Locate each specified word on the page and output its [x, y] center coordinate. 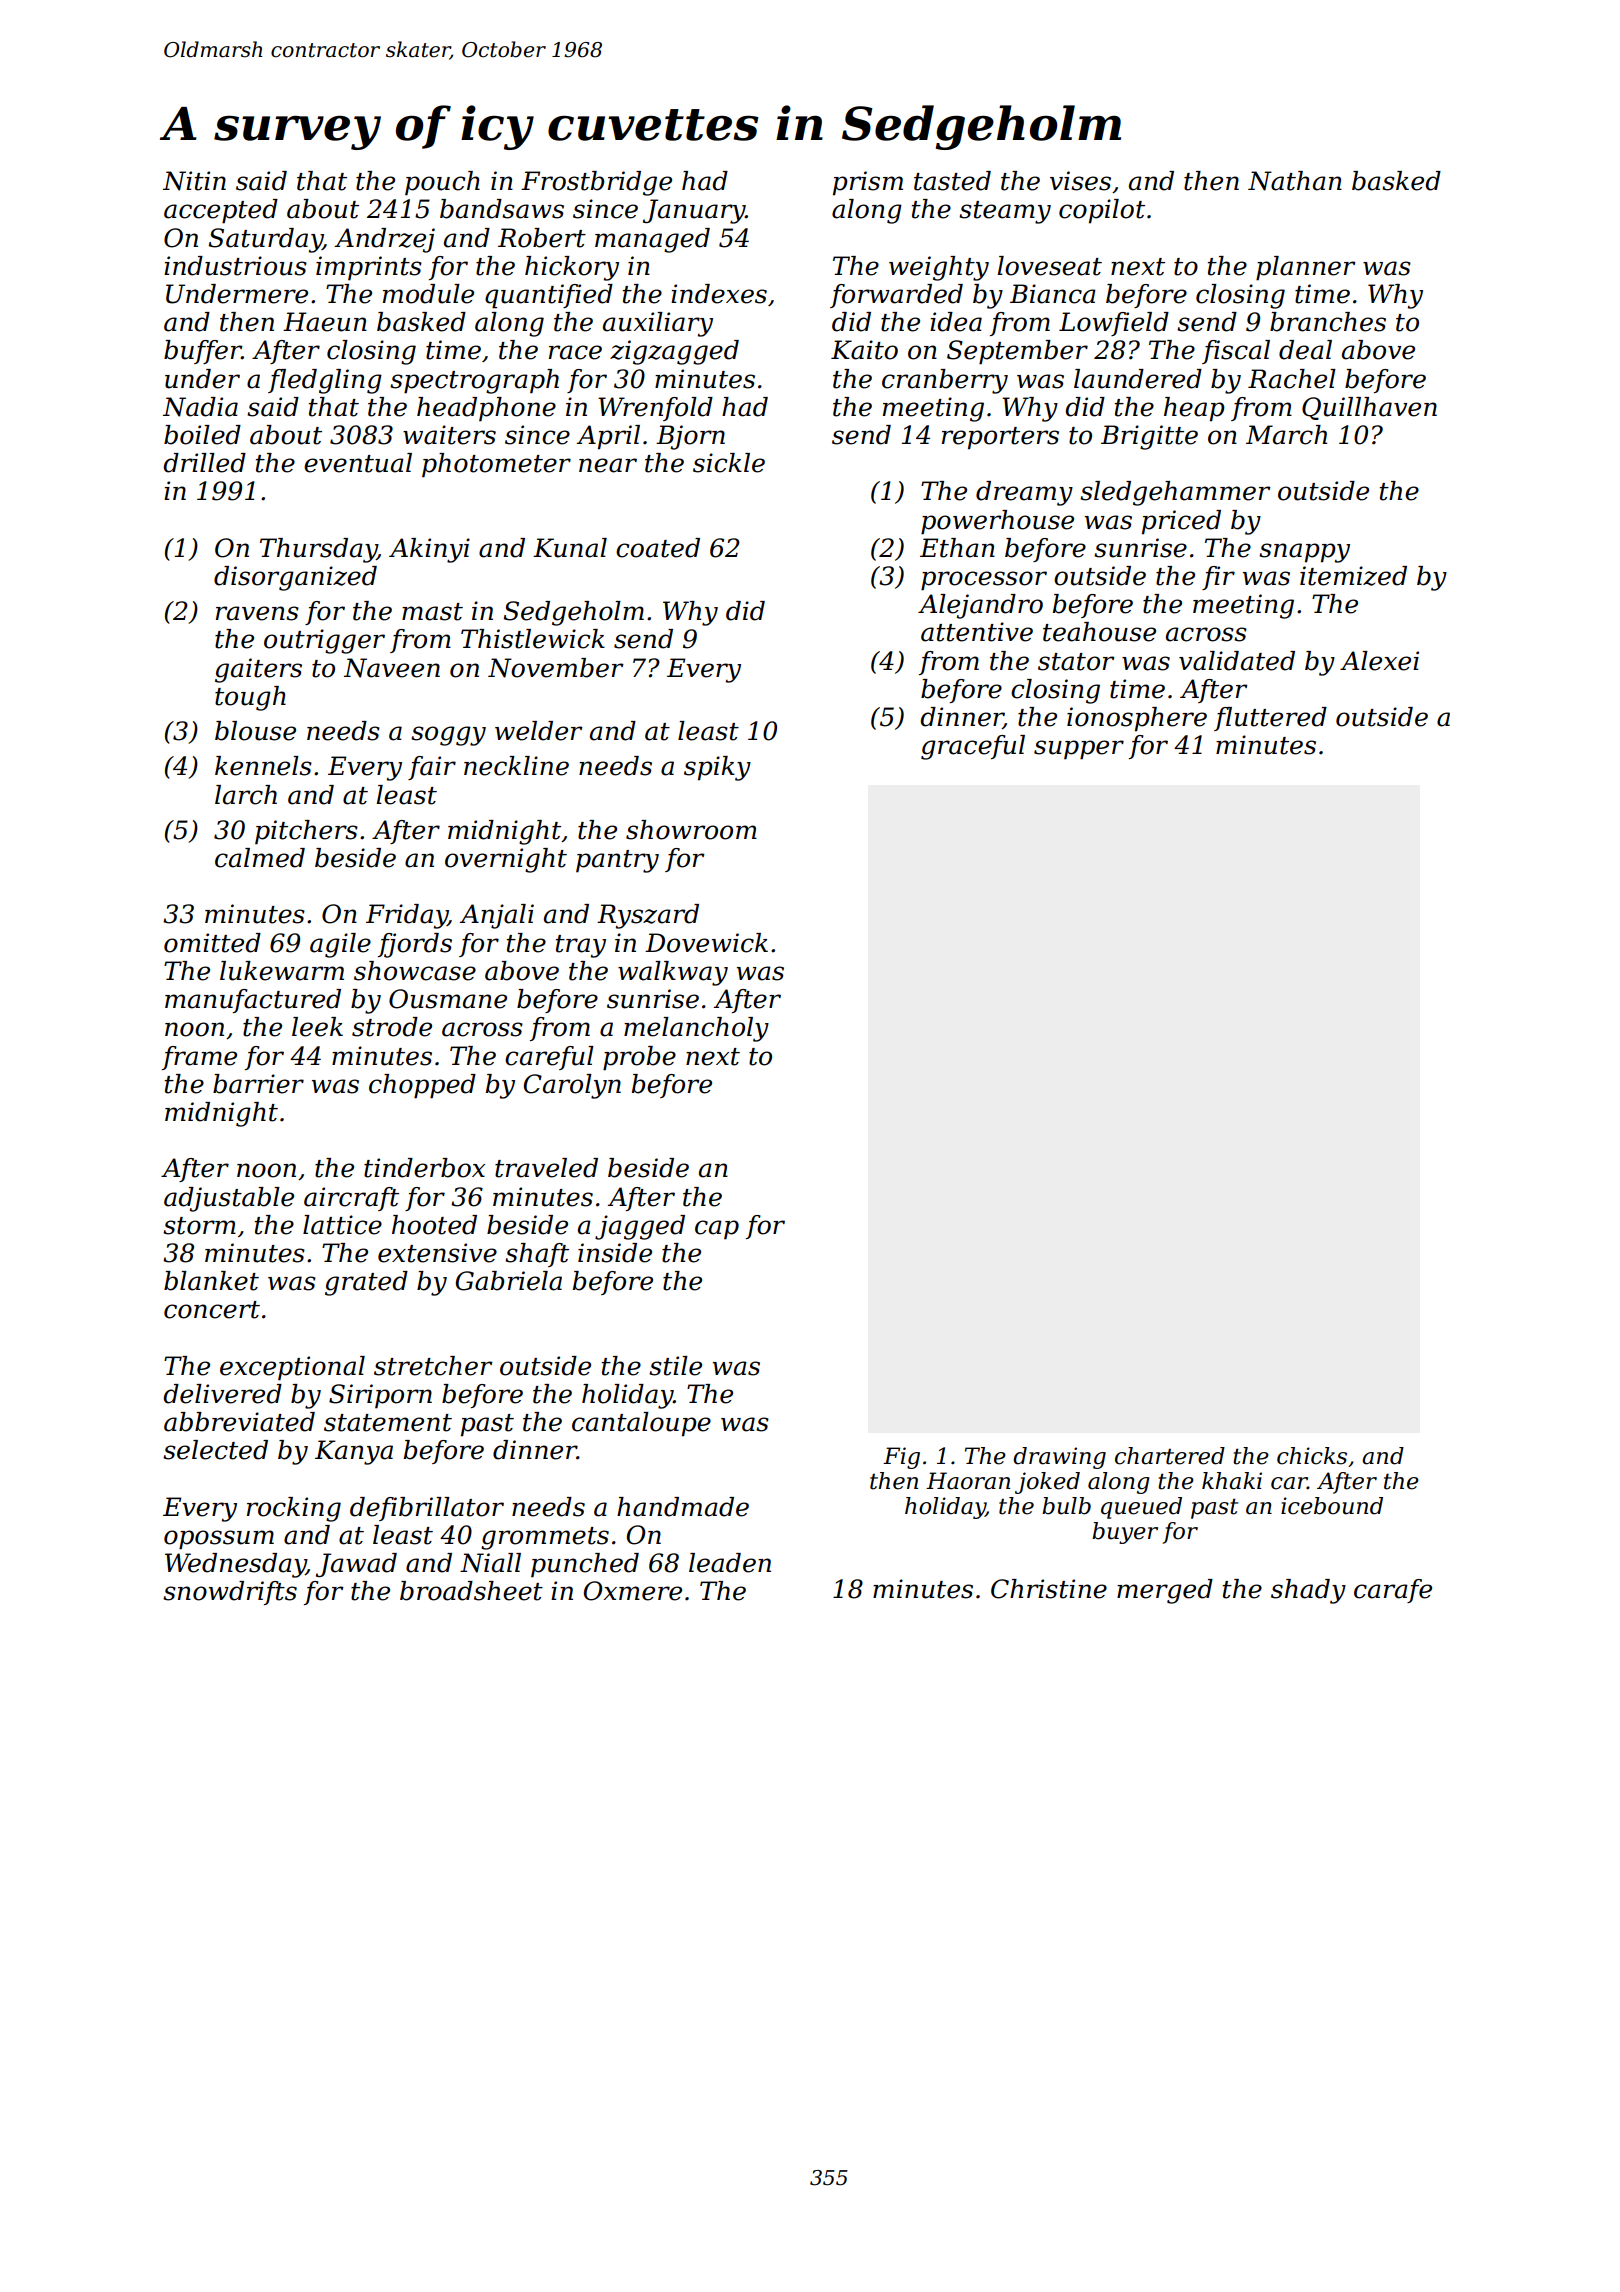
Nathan [1295, 181]
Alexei [1379, 661]
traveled [546, 1168]
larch [246, 795]
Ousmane [448, 999]
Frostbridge [596, 183]
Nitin [194, 181]
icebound [1332, 1506]
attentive [977, 632]
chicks [1312, 1456]
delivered [222, 1394]
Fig [901, 1458]
